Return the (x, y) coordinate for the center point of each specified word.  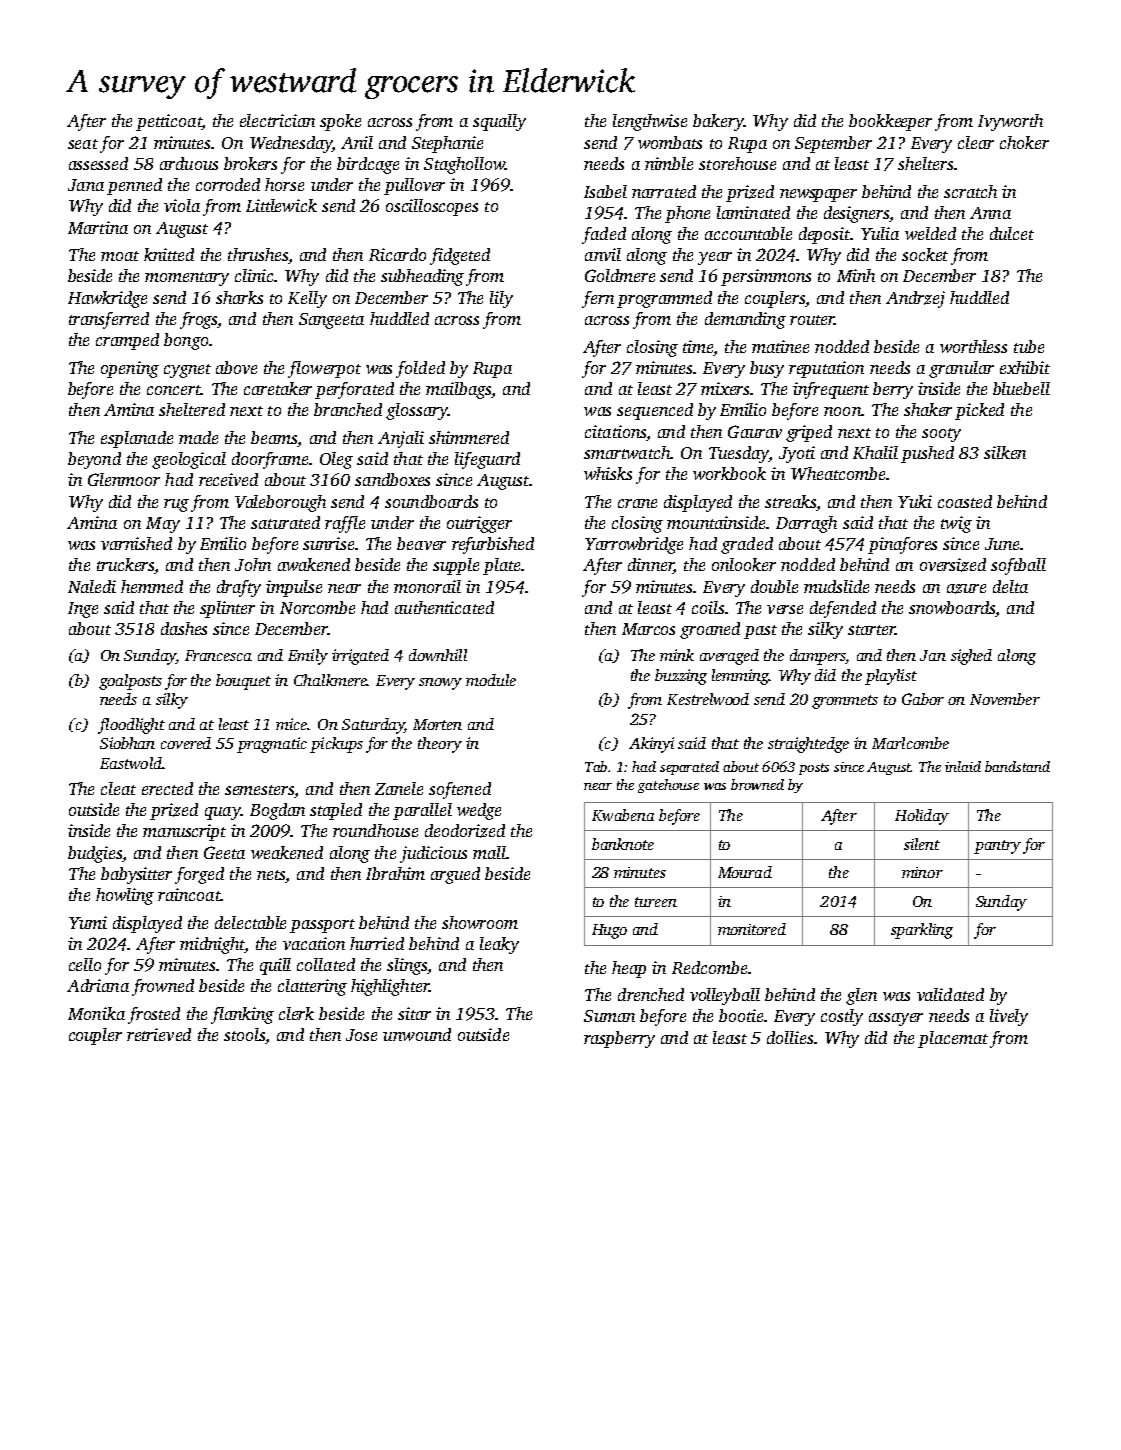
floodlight (131, 726)
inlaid (963, 766)
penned (134, 186)
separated (689, 768)
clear (976, 142)
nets (271, 875)
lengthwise (650, 122)
